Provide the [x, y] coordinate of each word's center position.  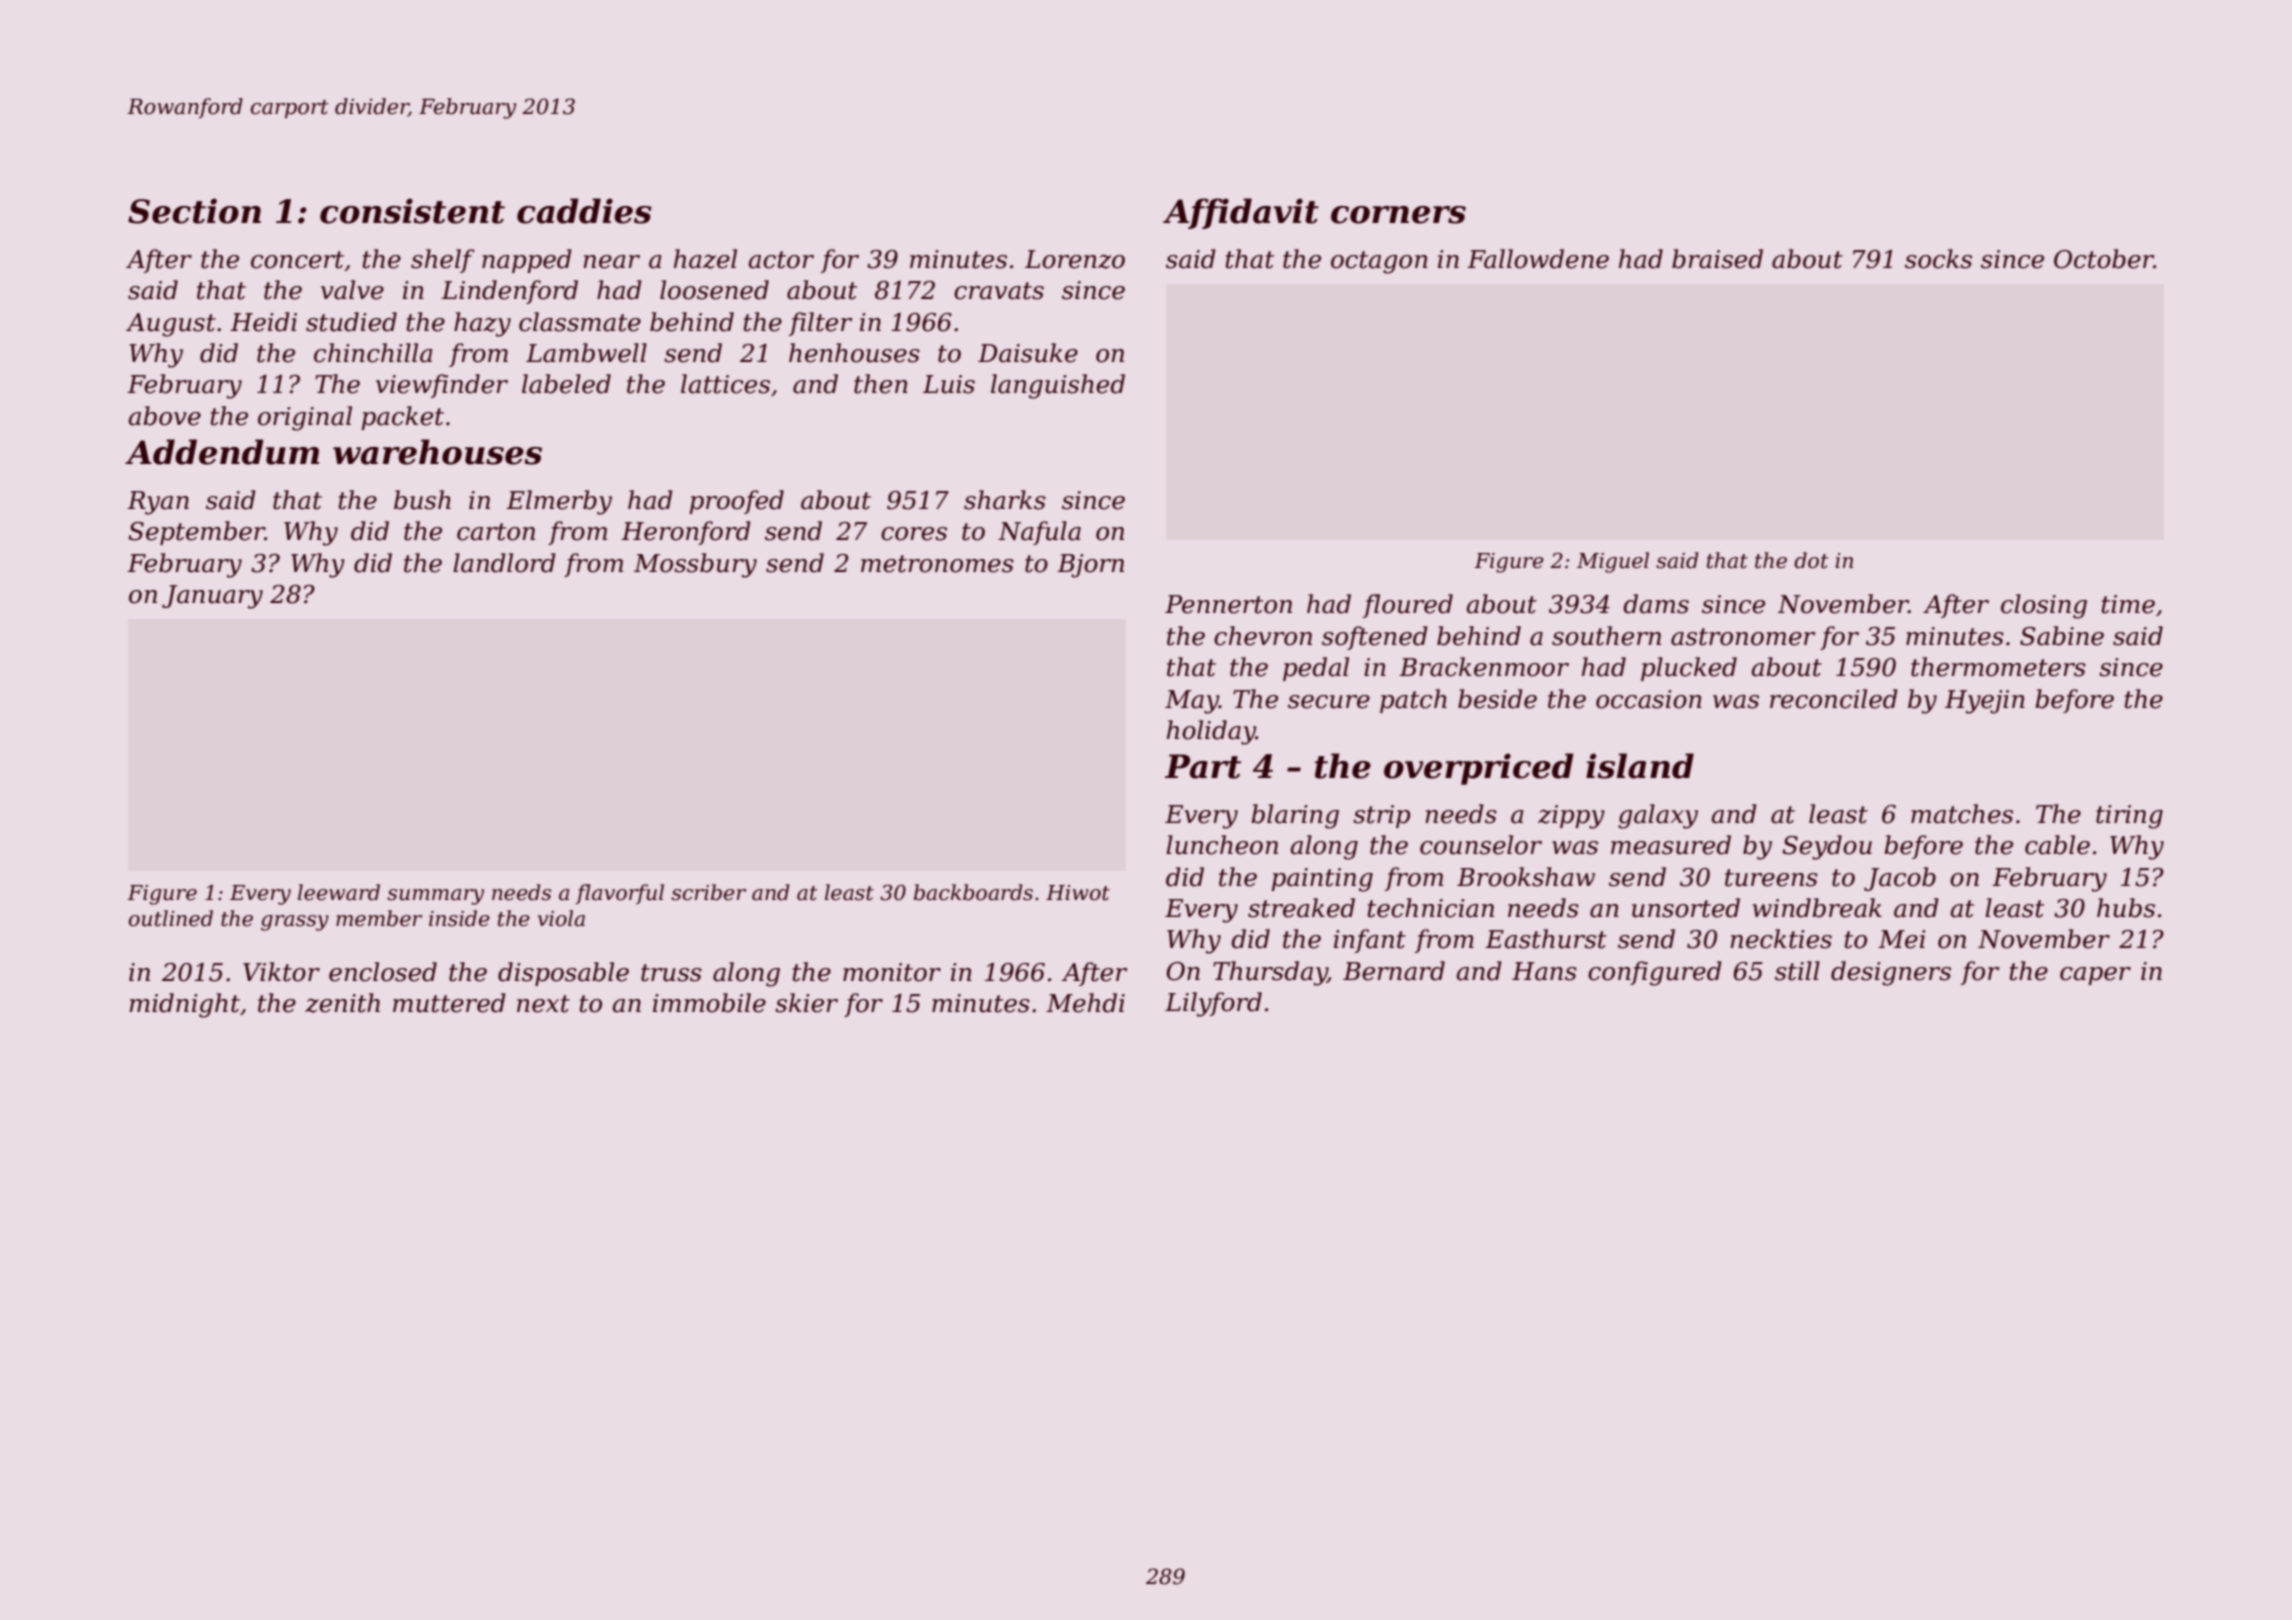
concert [297, 260]
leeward [339, 892]
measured [1671, 845]
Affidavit [1241, 213]
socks [1938, 259]
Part [1203, 766]
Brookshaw [1526, 877]
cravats [999, 291]
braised [1717, 259]
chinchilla [373, 353]
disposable [563, 974]
